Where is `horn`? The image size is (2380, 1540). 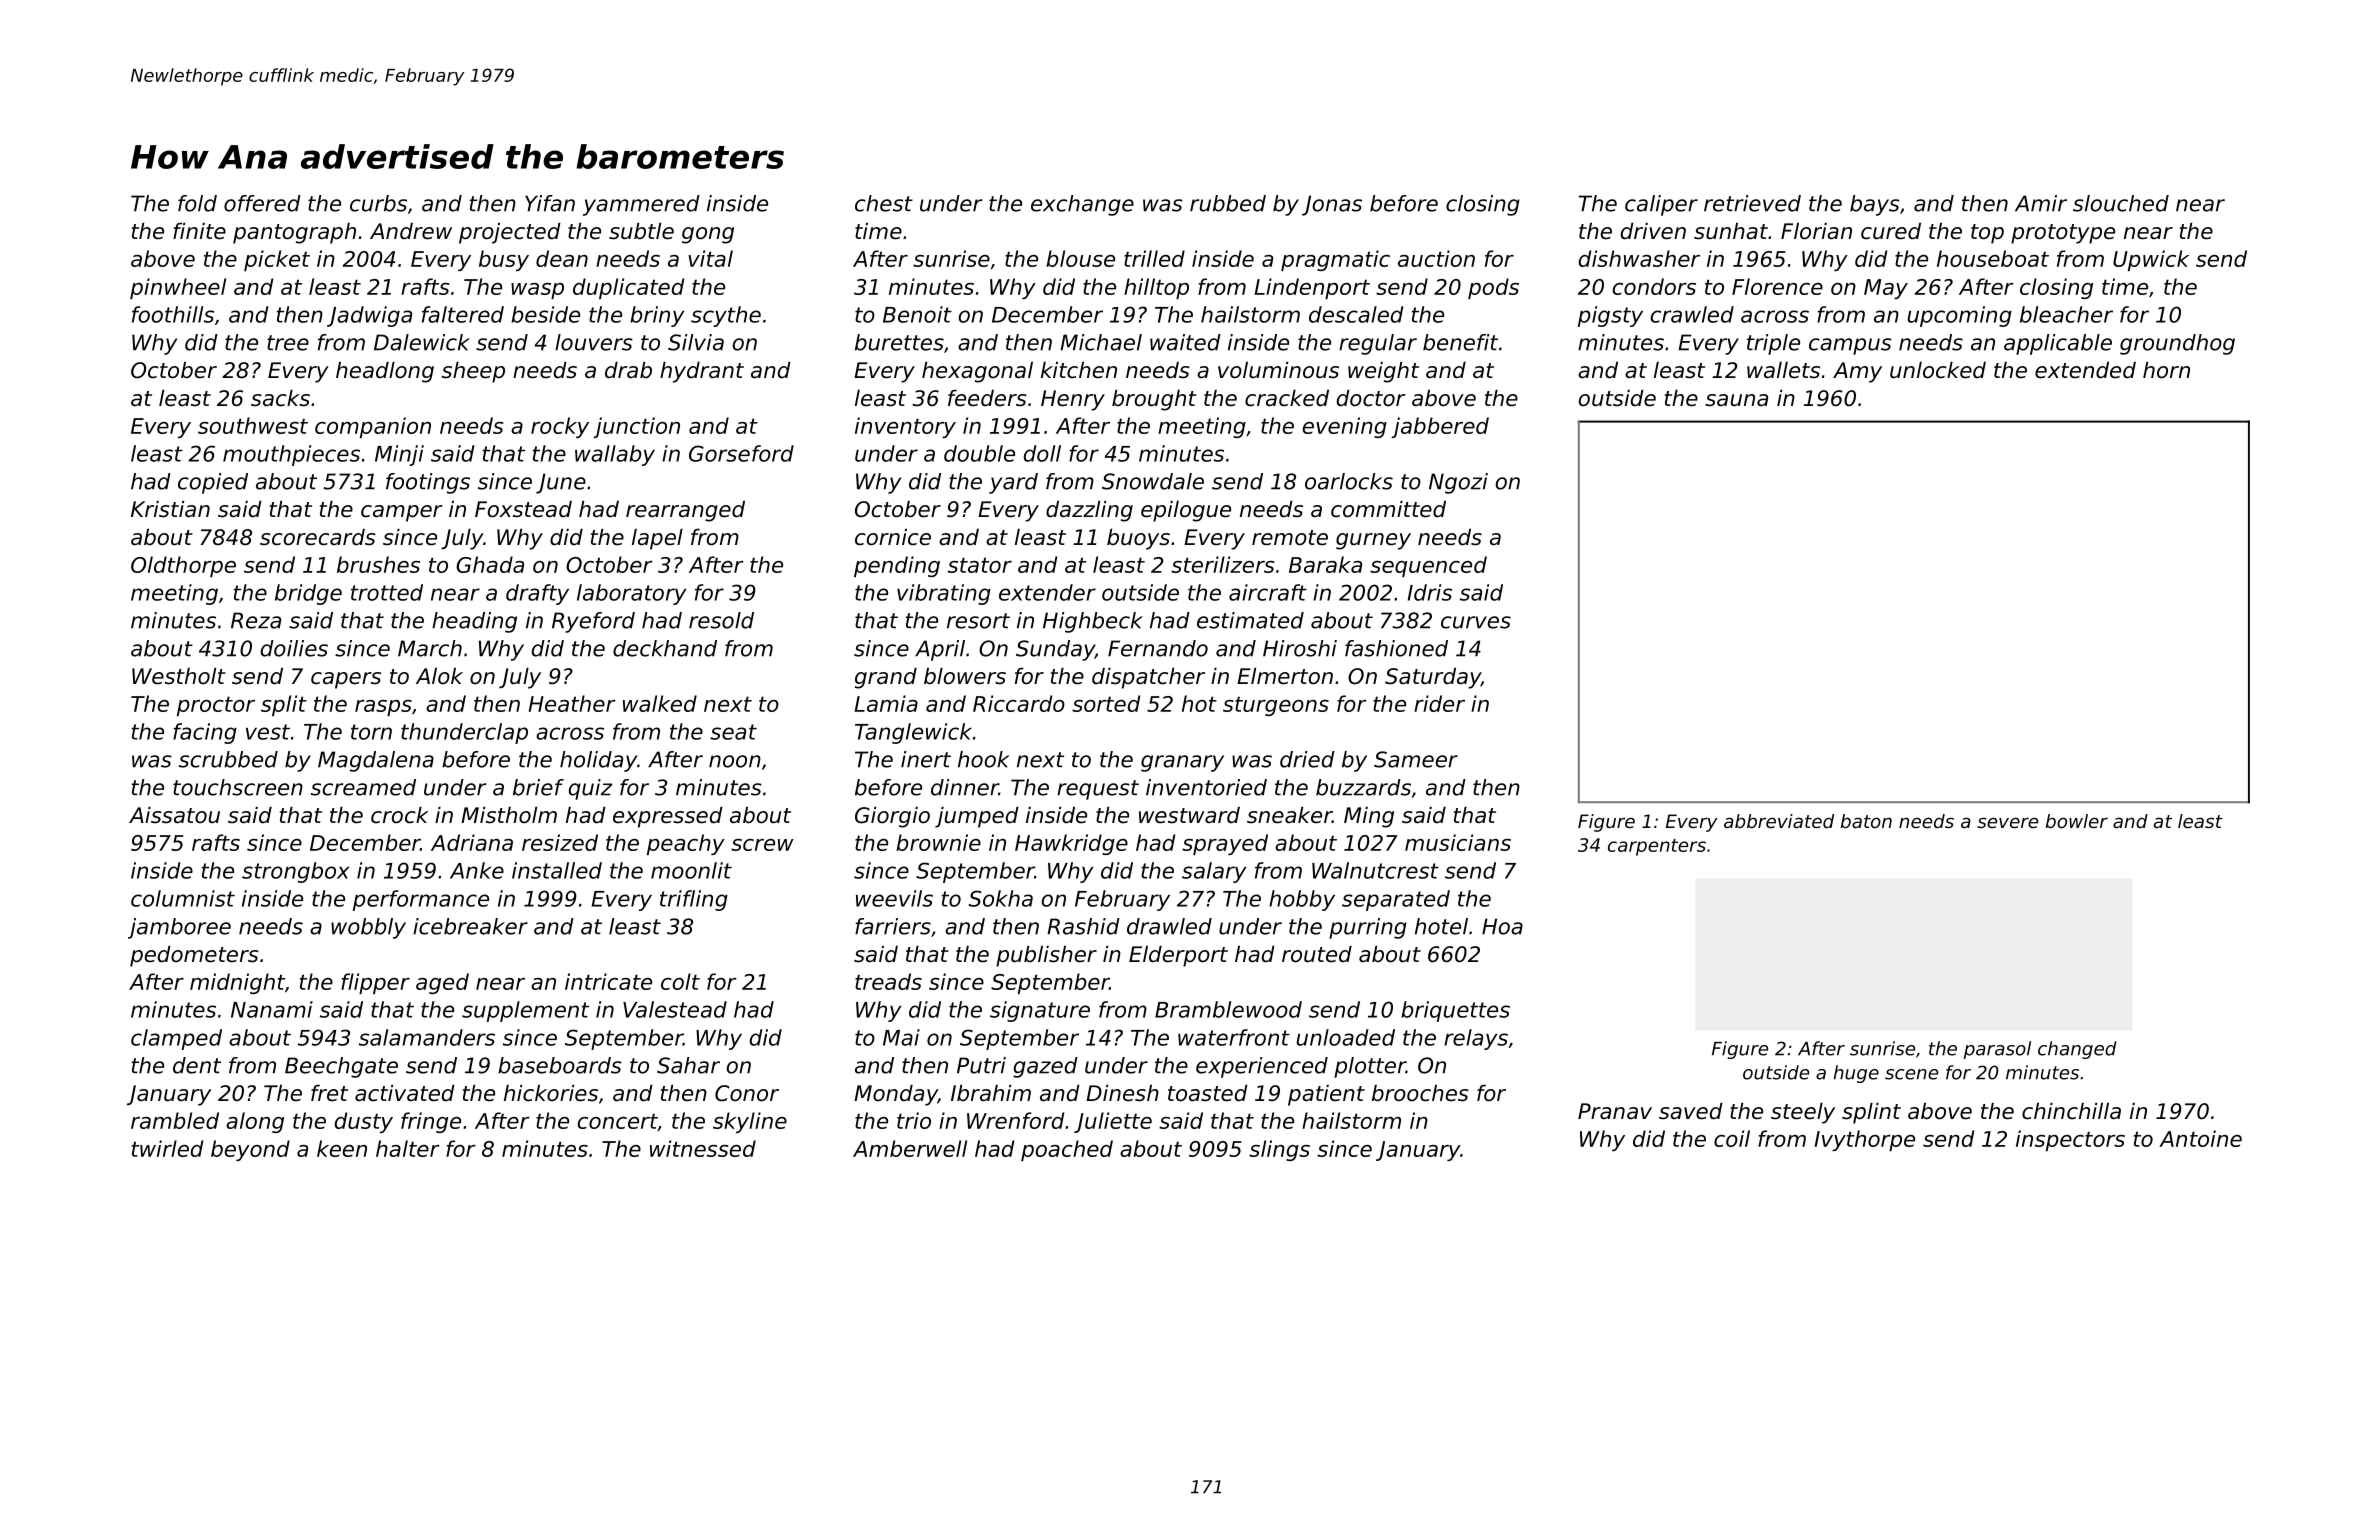
horn is located at coordinates (2166, 370).
